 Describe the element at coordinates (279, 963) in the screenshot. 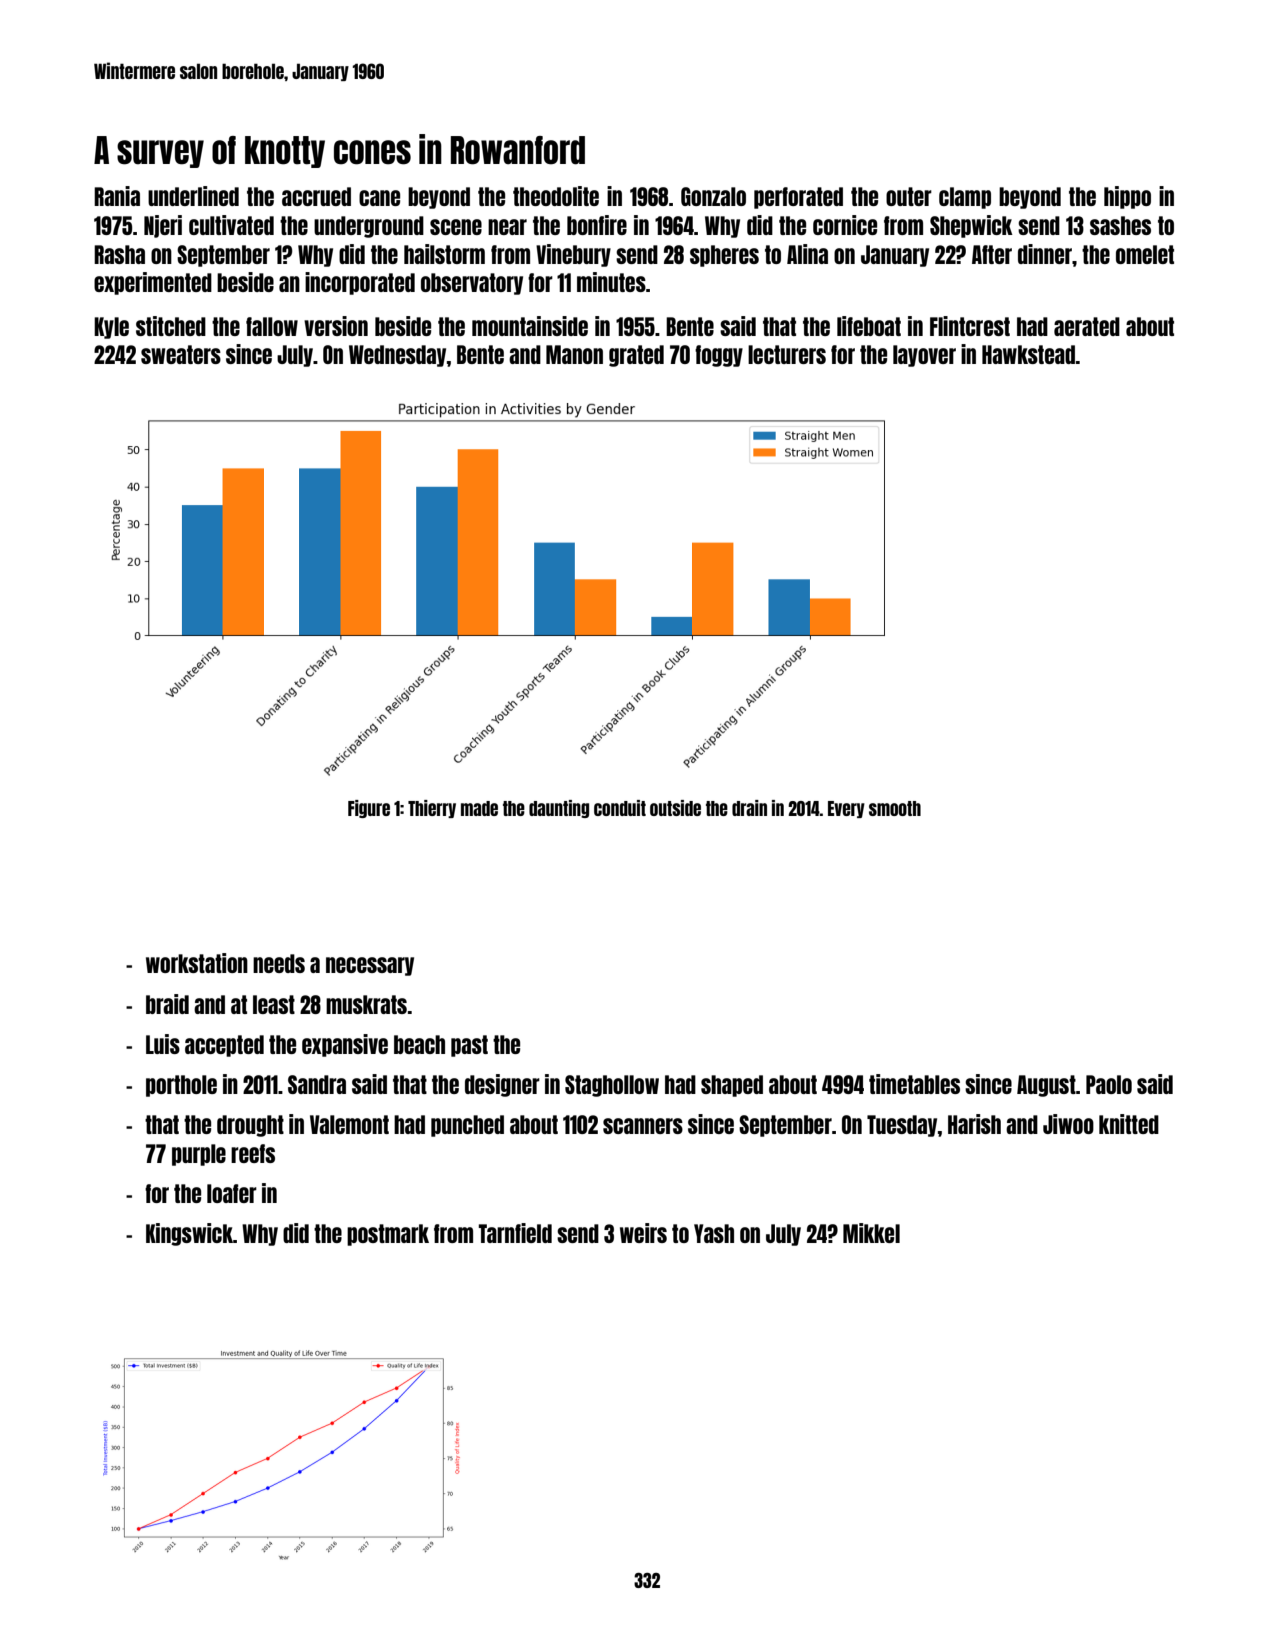

I see `needs` at that location.
